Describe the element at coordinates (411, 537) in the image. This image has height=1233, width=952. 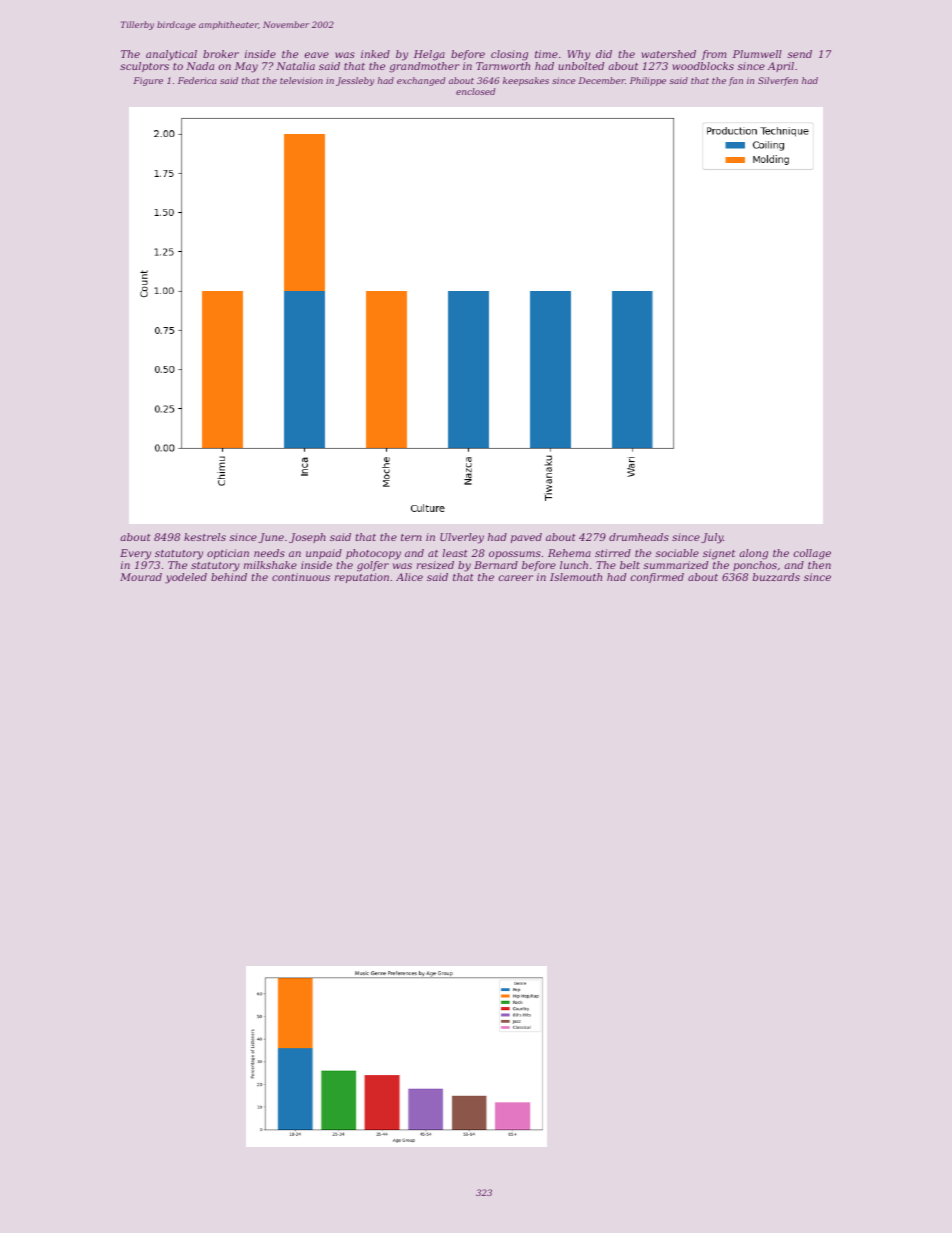
I see `tern` at that location.
